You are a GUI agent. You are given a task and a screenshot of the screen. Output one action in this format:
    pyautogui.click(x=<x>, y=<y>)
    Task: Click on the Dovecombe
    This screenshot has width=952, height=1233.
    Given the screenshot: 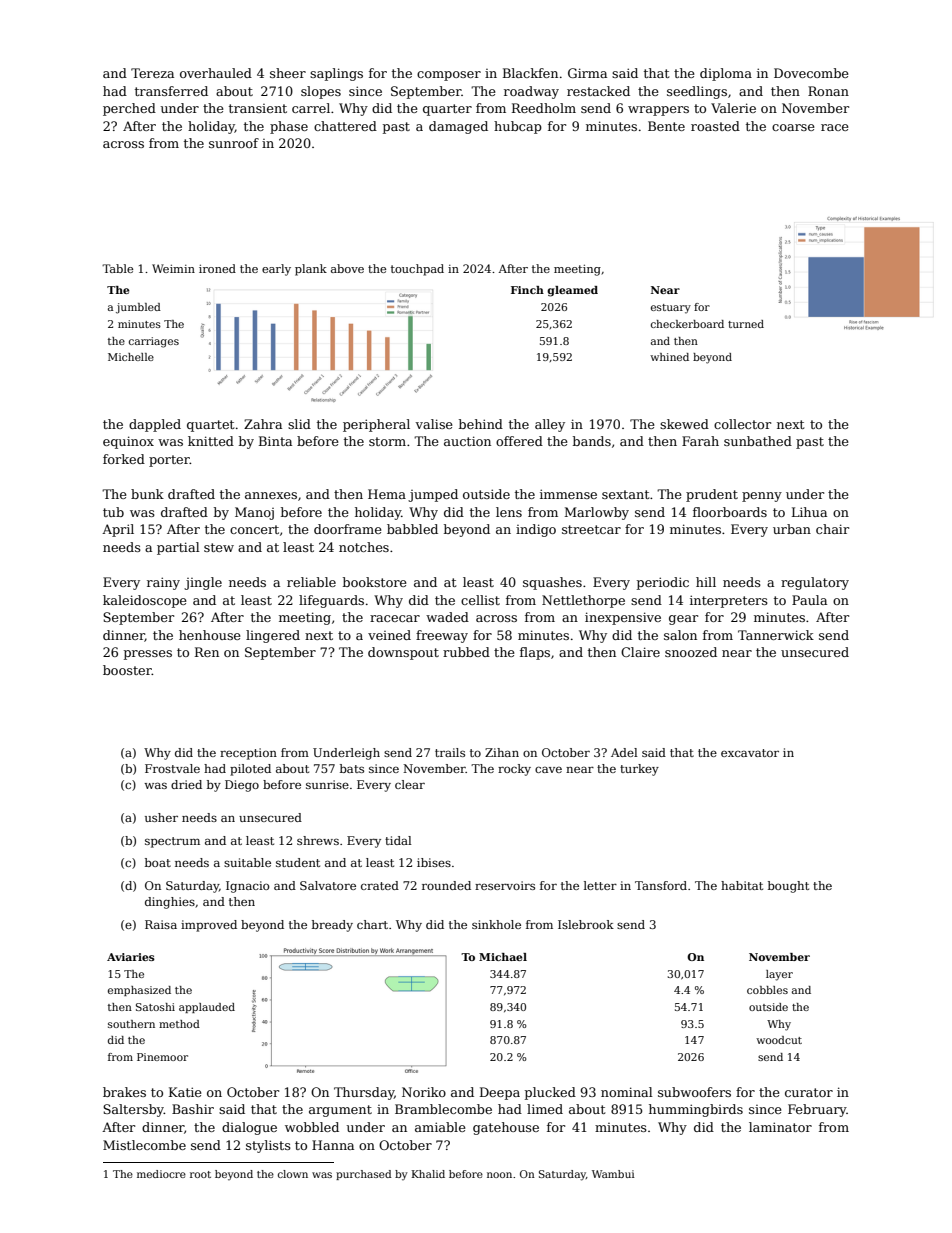 What is the action you would take?
    pyautogui.click(x=811, y=73)
